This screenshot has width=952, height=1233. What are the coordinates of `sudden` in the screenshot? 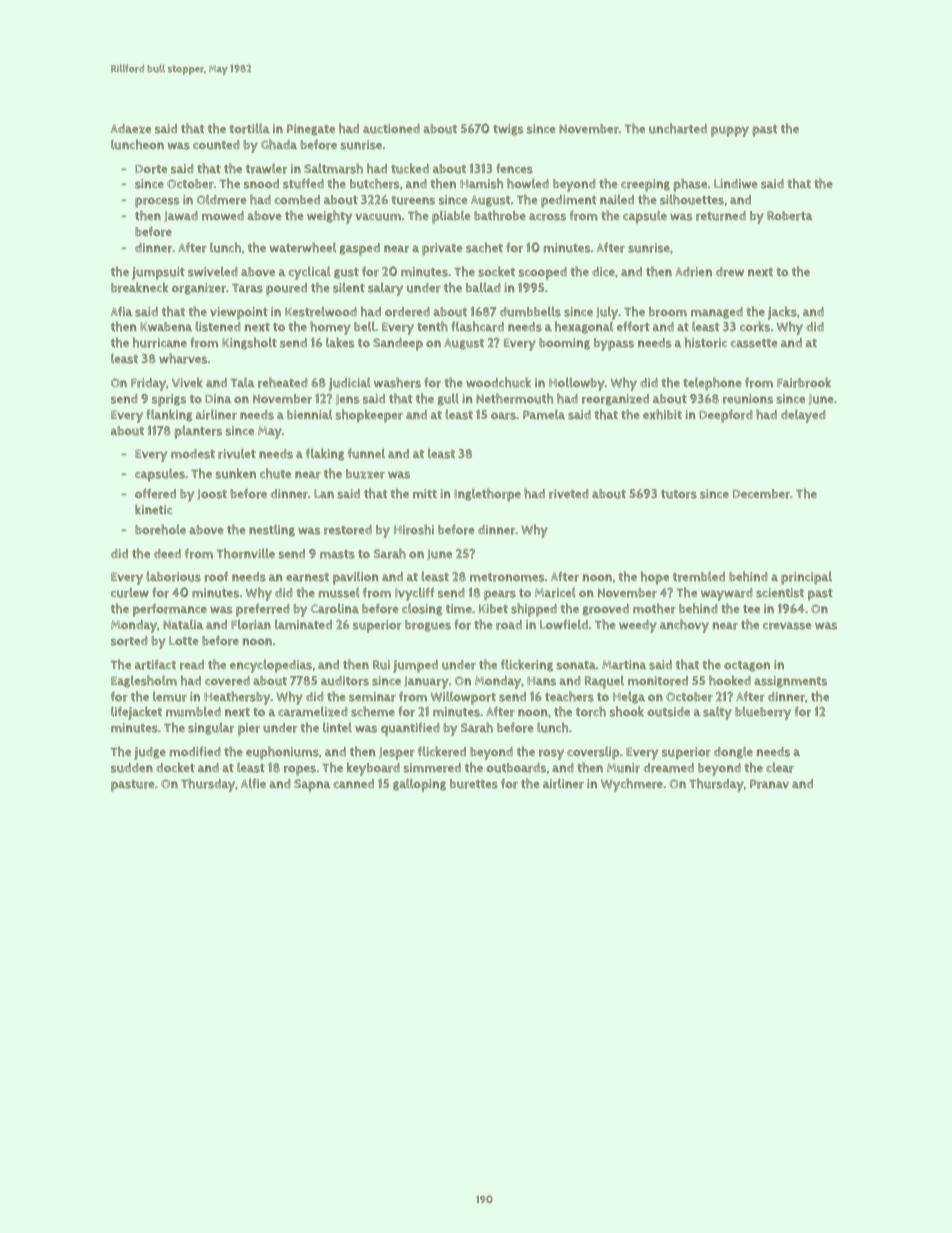 It's located at (132, 768).
